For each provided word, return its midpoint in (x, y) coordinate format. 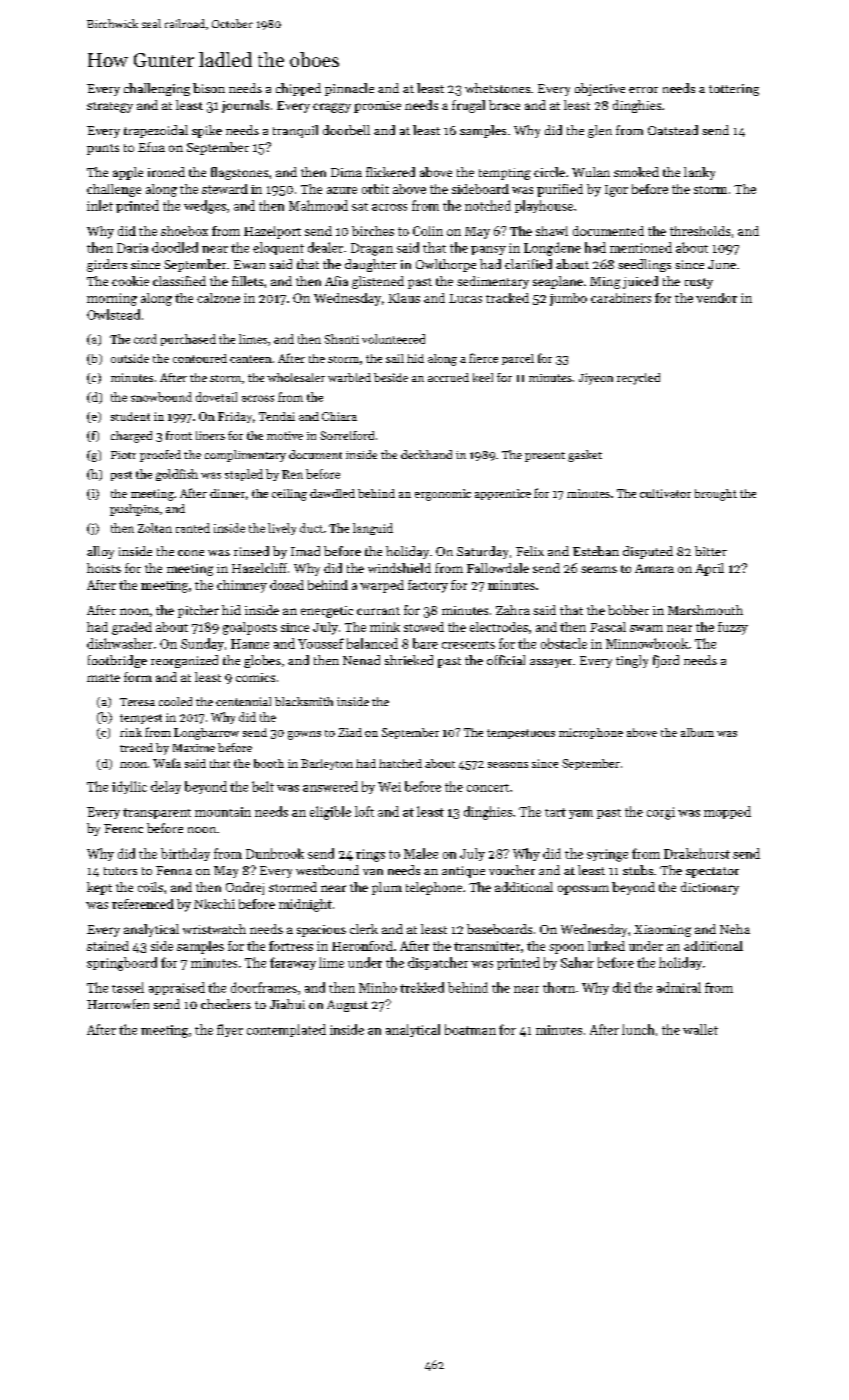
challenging (157, 89)
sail (395, 358)
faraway (293, 963)
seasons (508, 765)
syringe (607, 855)
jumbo (568, 299)
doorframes (264, 987)
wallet (700, 1029)
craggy (332, 108)
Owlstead (113, 314)
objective (600, 89)
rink (131, 732)
